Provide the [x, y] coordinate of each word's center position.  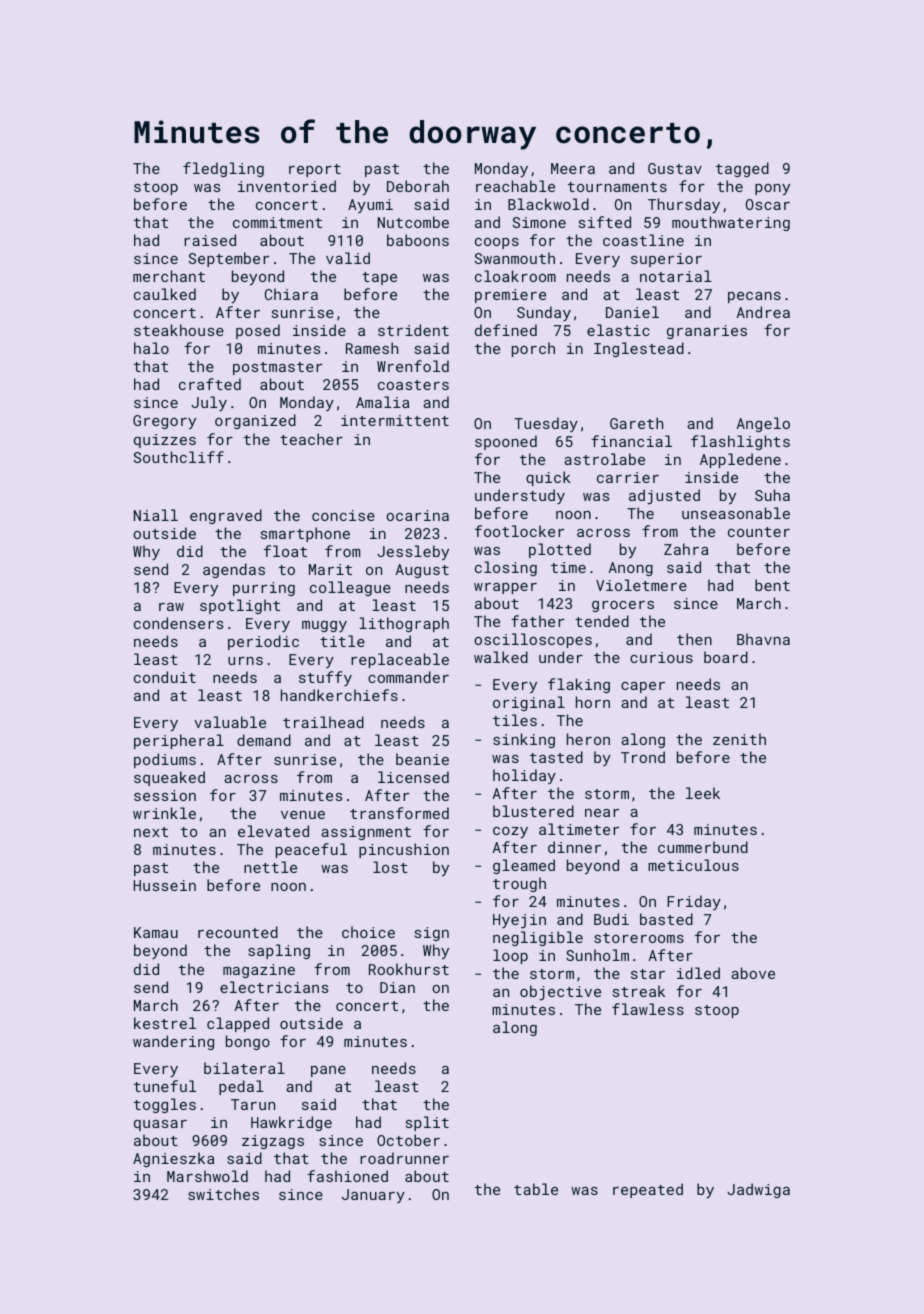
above [753, 973]
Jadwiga [758, 1190]
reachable [515, 186]
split [427, 1123]
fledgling [223, 169]
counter [759, 532]
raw [171, 607]
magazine [259, 971]
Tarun [253, 1104]
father [537, 621]
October [408, 1140]
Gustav [675, 168]
